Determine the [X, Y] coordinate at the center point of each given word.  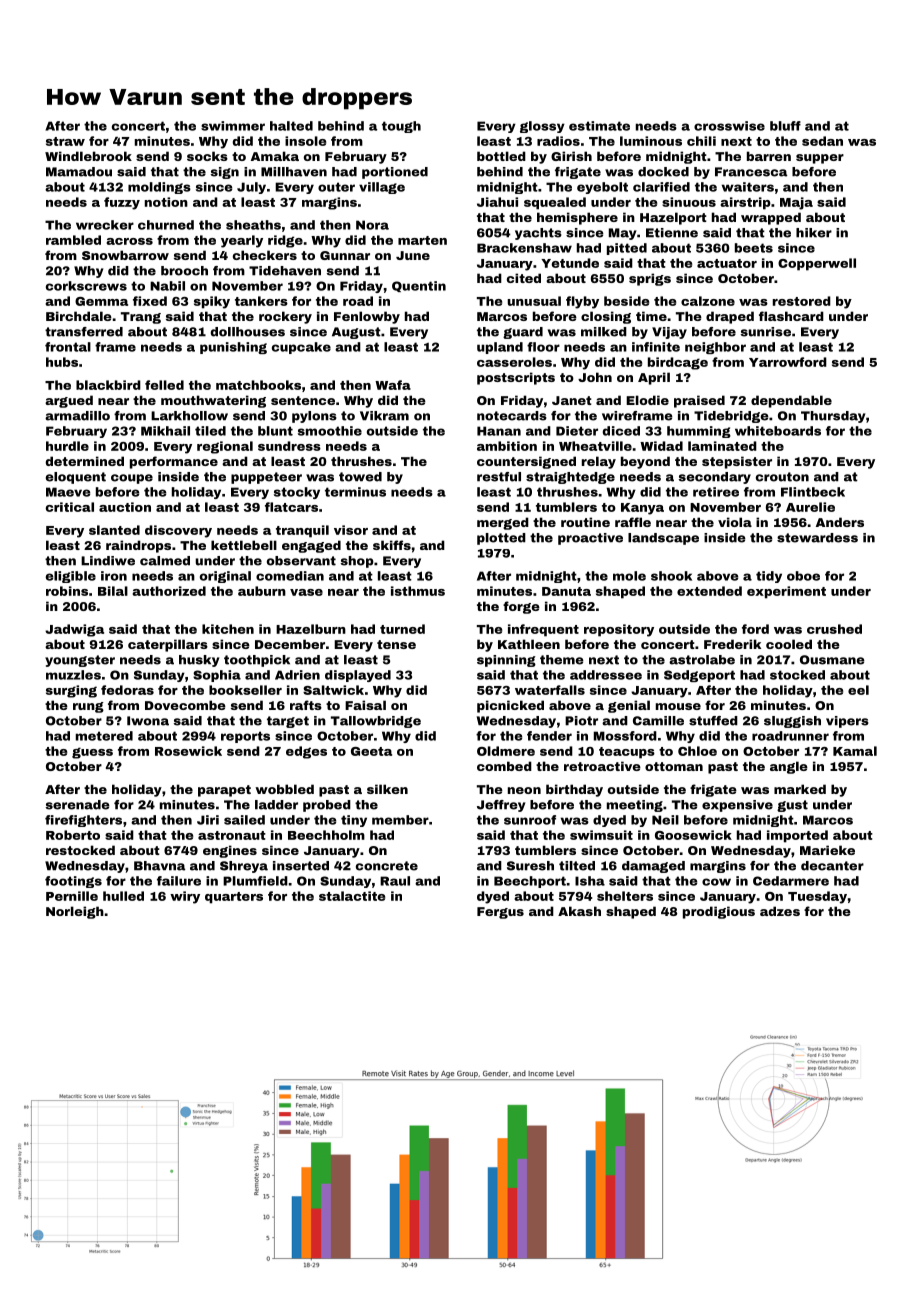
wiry [185, 897]
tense [396, 644]
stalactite [352, 896]
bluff [785, 126]
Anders [840, 522]
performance [174, 462]
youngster [80, 661]
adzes [780, 911]
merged [503, 523]
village [382, 188]
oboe [803, 576]
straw [65, 141]
